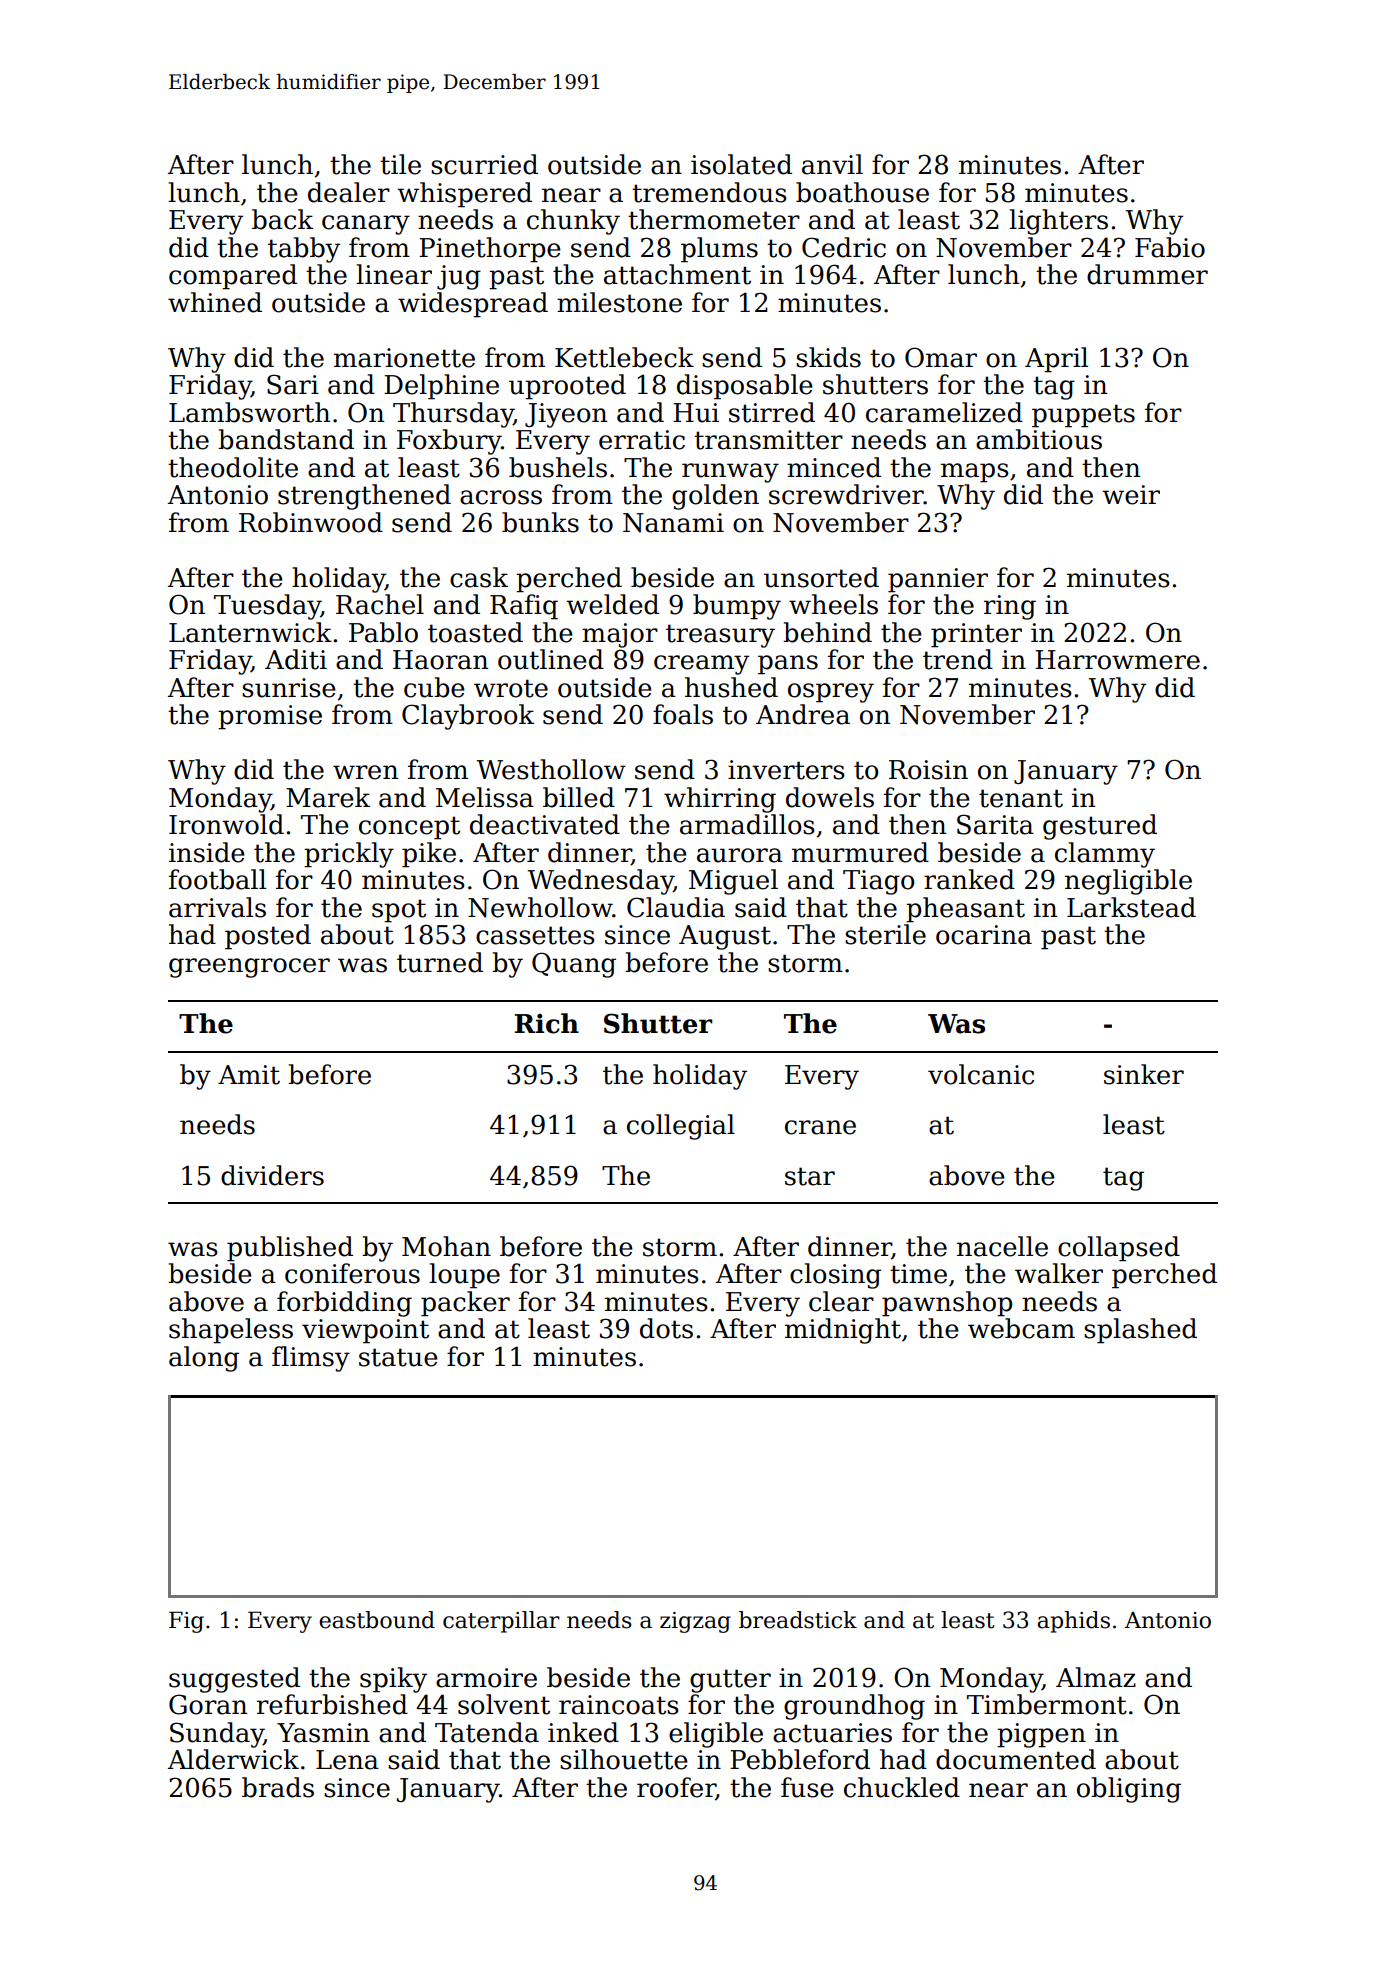 Image resolution: width=1386 pixels, height=1969 pixels. I want to click on chuckled, so click(902, 1787).
